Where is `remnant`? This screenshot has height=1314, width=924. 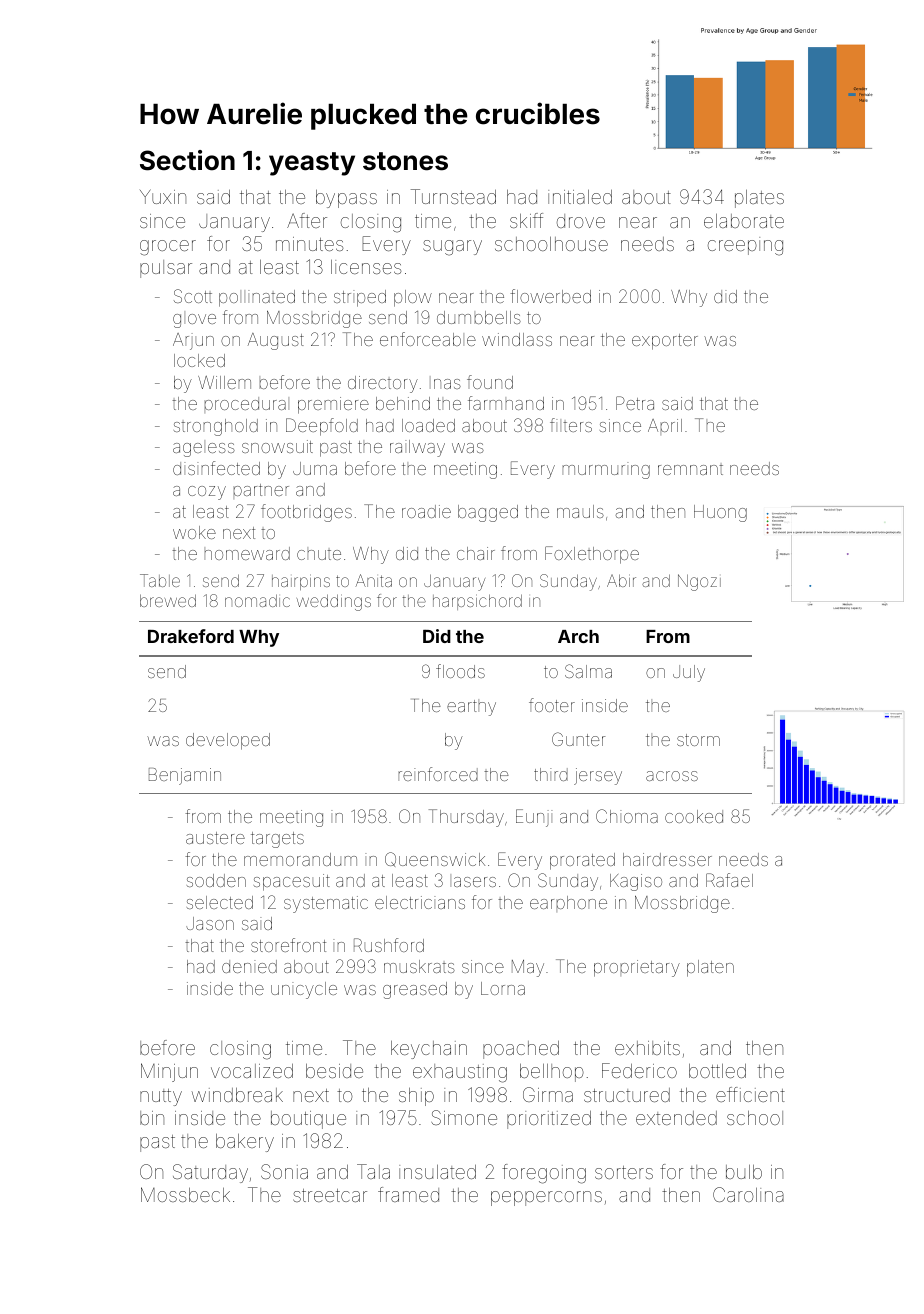
remnant is located at coordinates (690, 470).
